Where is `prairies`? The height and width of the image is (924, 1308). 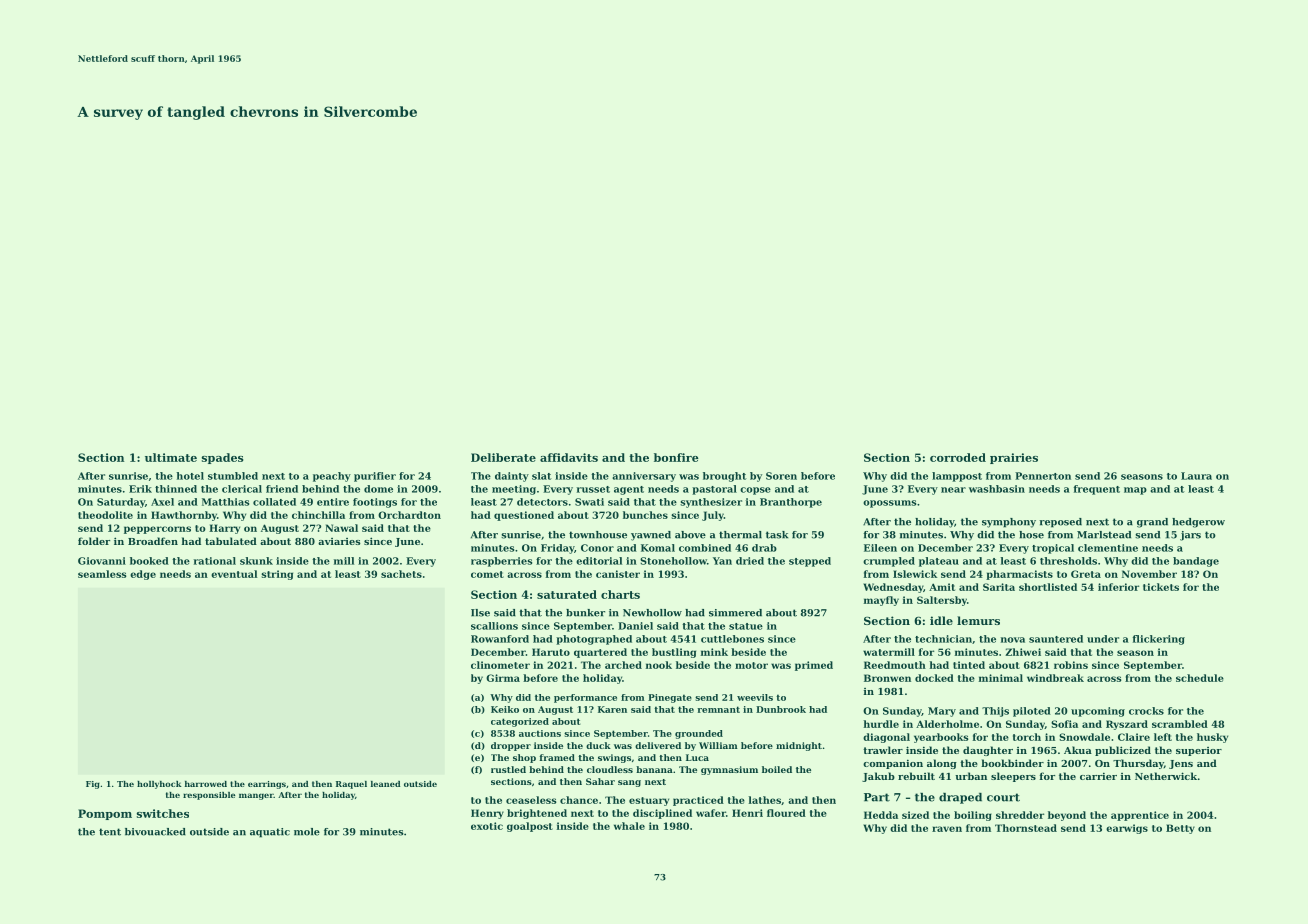
prairies is located at coordinates (1014, 458).
